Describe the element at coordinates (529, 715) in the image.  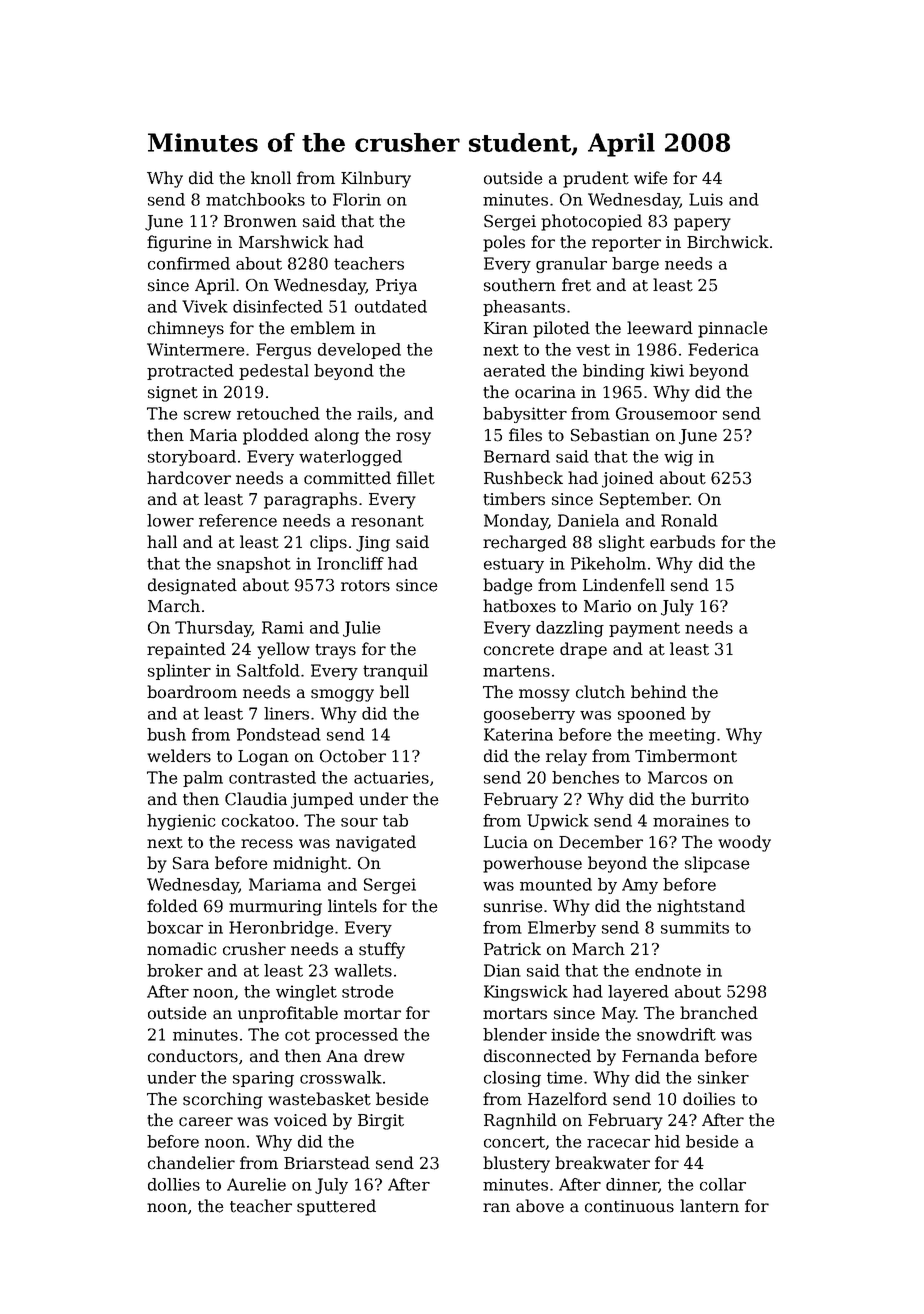
I see `gooseberry` at that location.
